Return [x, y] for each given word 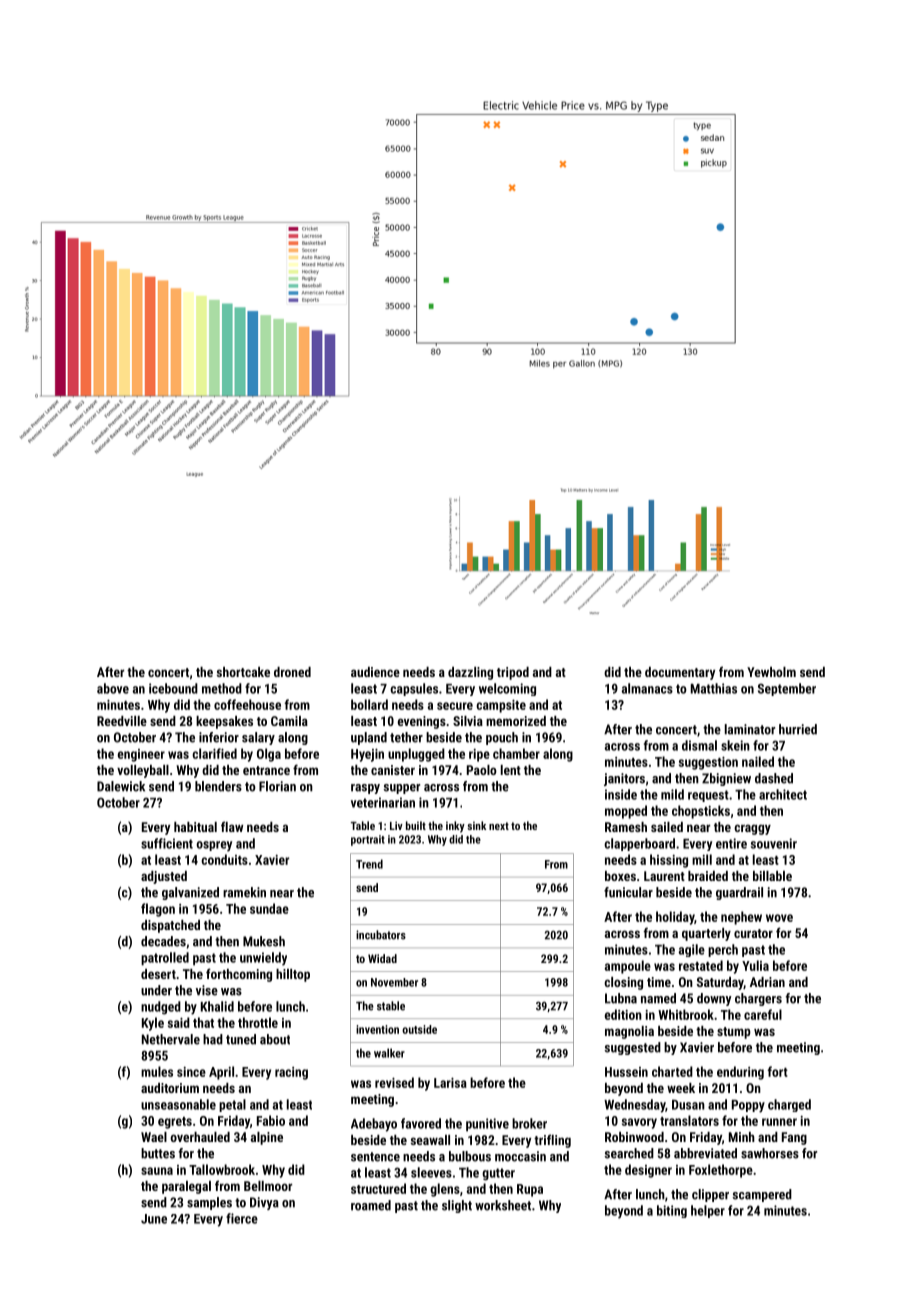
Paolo [482, 770]
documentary [680, 673]
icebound [173, 688]
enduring [740, 1073]
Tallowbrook [222, 1169]
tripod [513, 673]
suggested [632, 1048]
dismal [699, 745]
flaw [232, 826]
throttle [258, 1022]
